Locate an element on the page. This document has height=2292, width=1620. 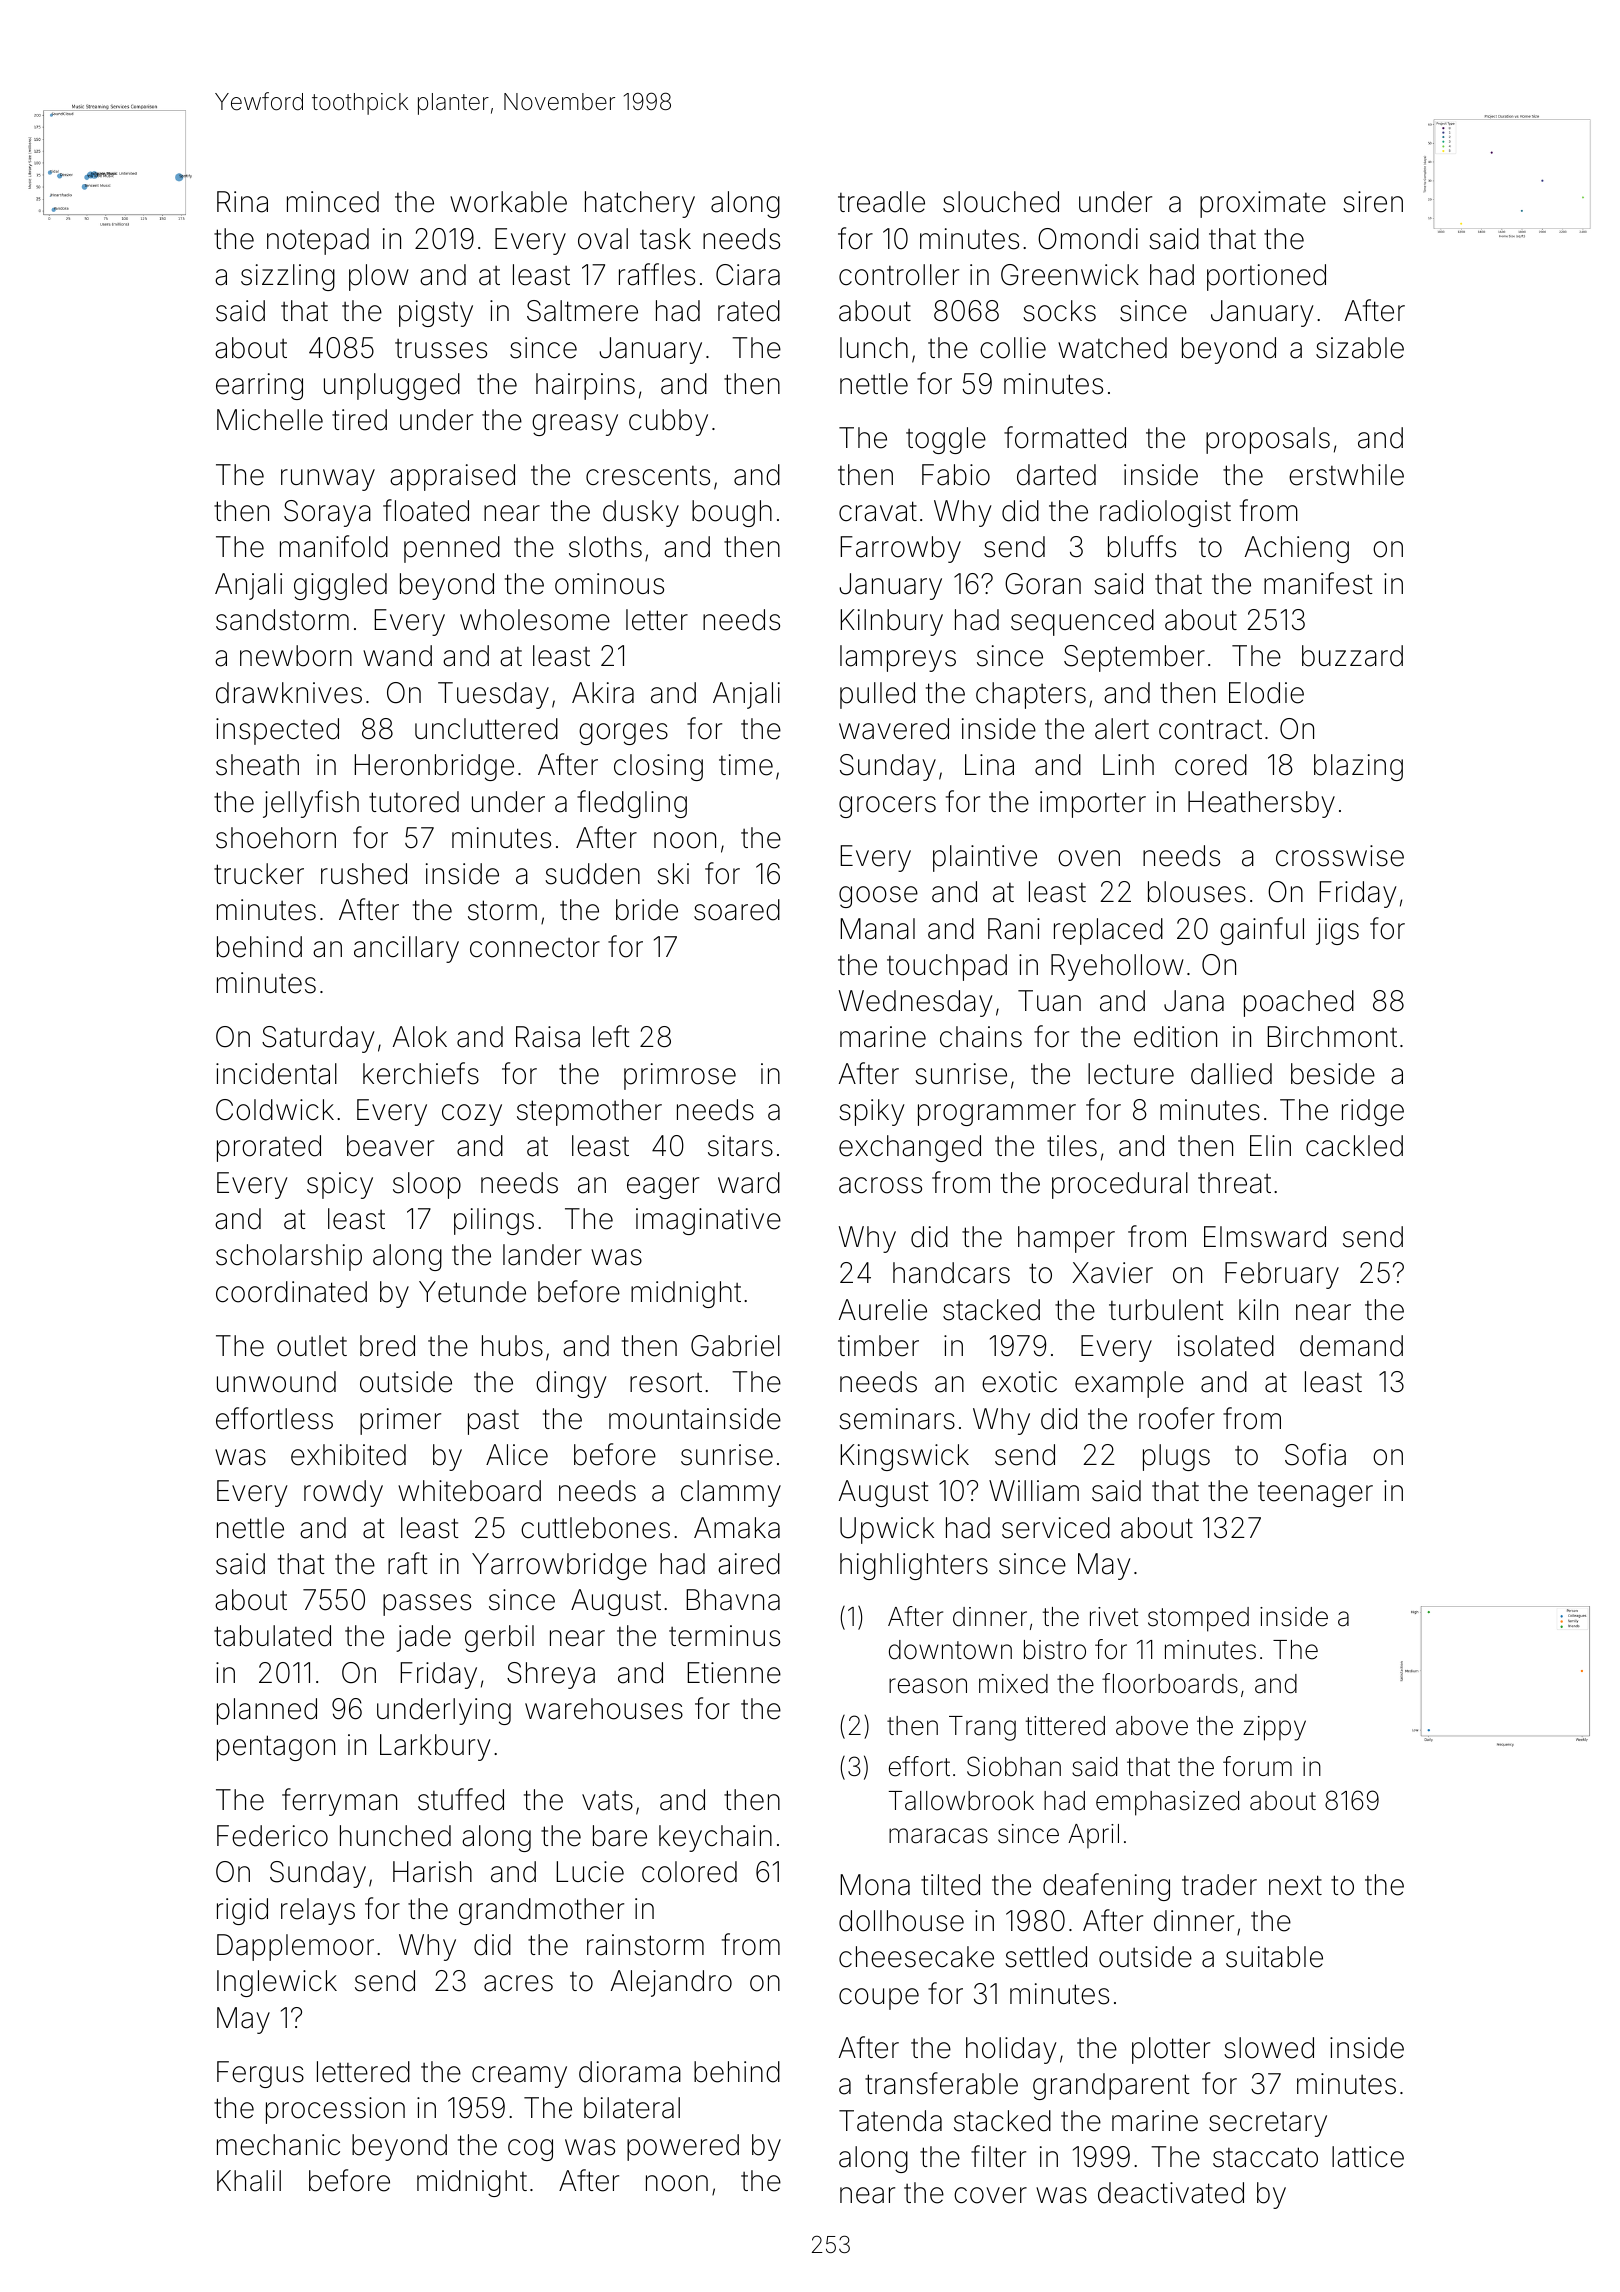
settled is located at coordinates (1046, 1957).
